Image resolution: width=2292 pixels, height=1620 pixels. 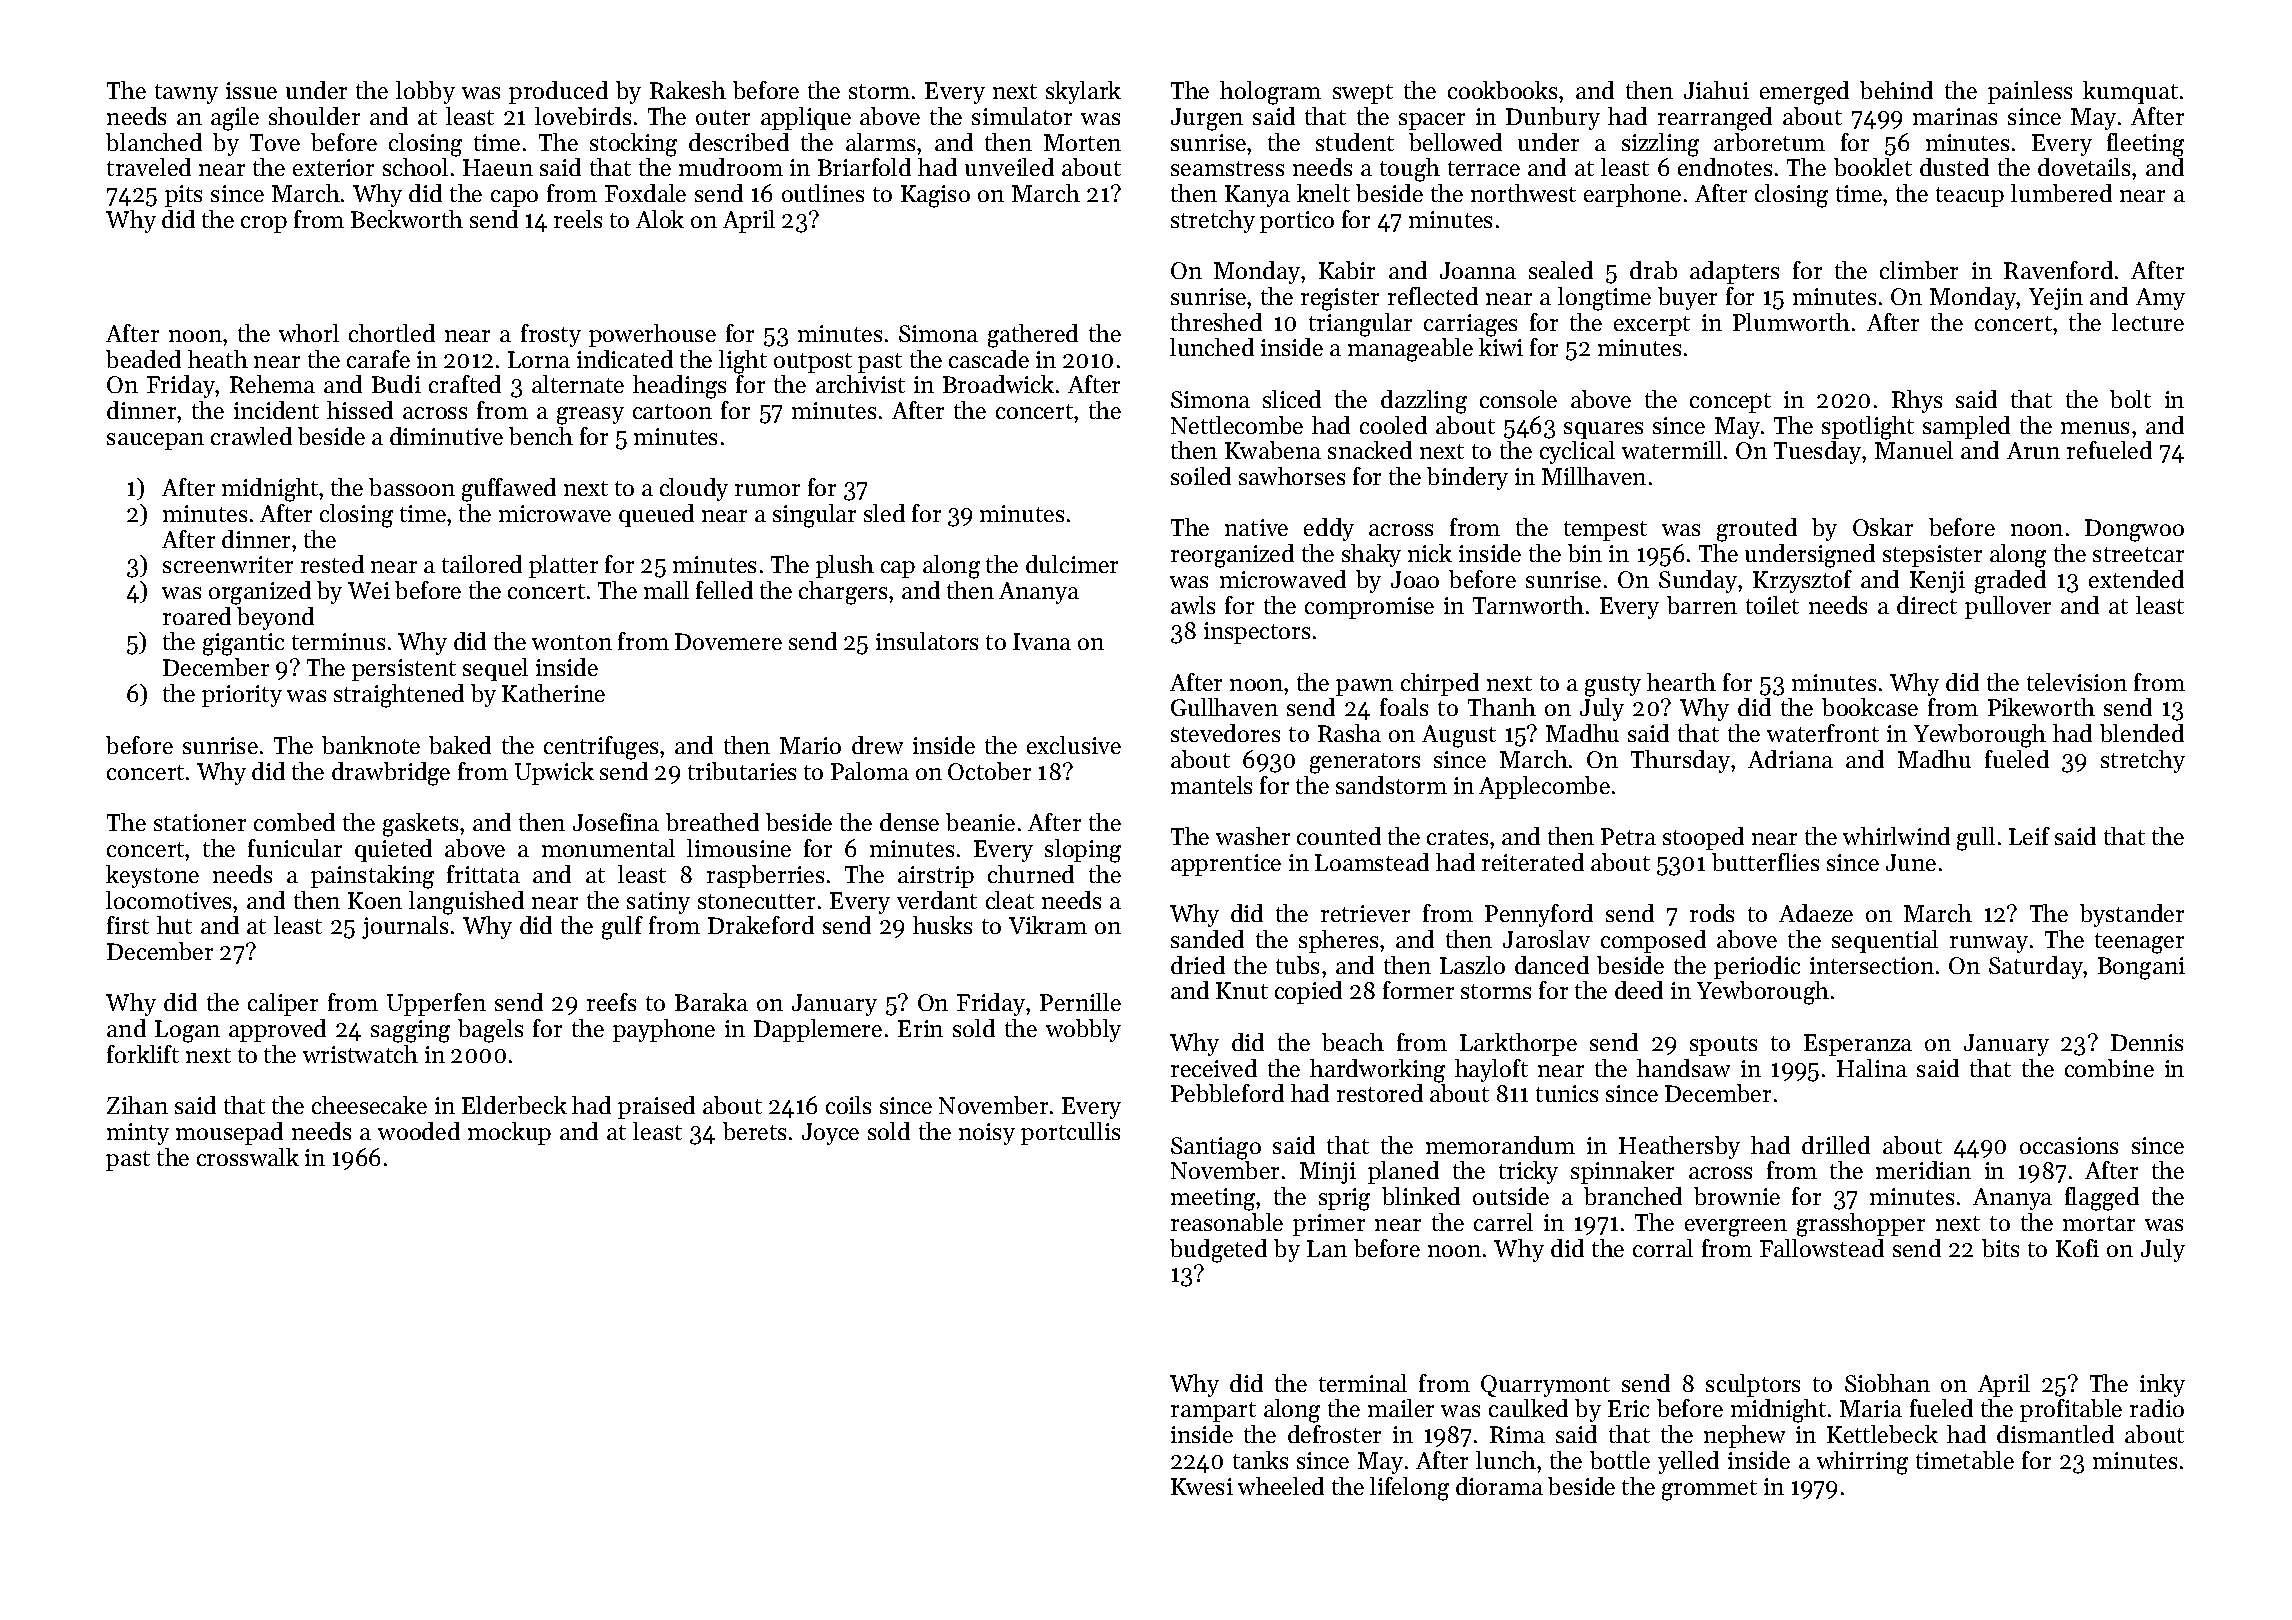 I want to click on cheesecake, so click(x=369, y=1105).
